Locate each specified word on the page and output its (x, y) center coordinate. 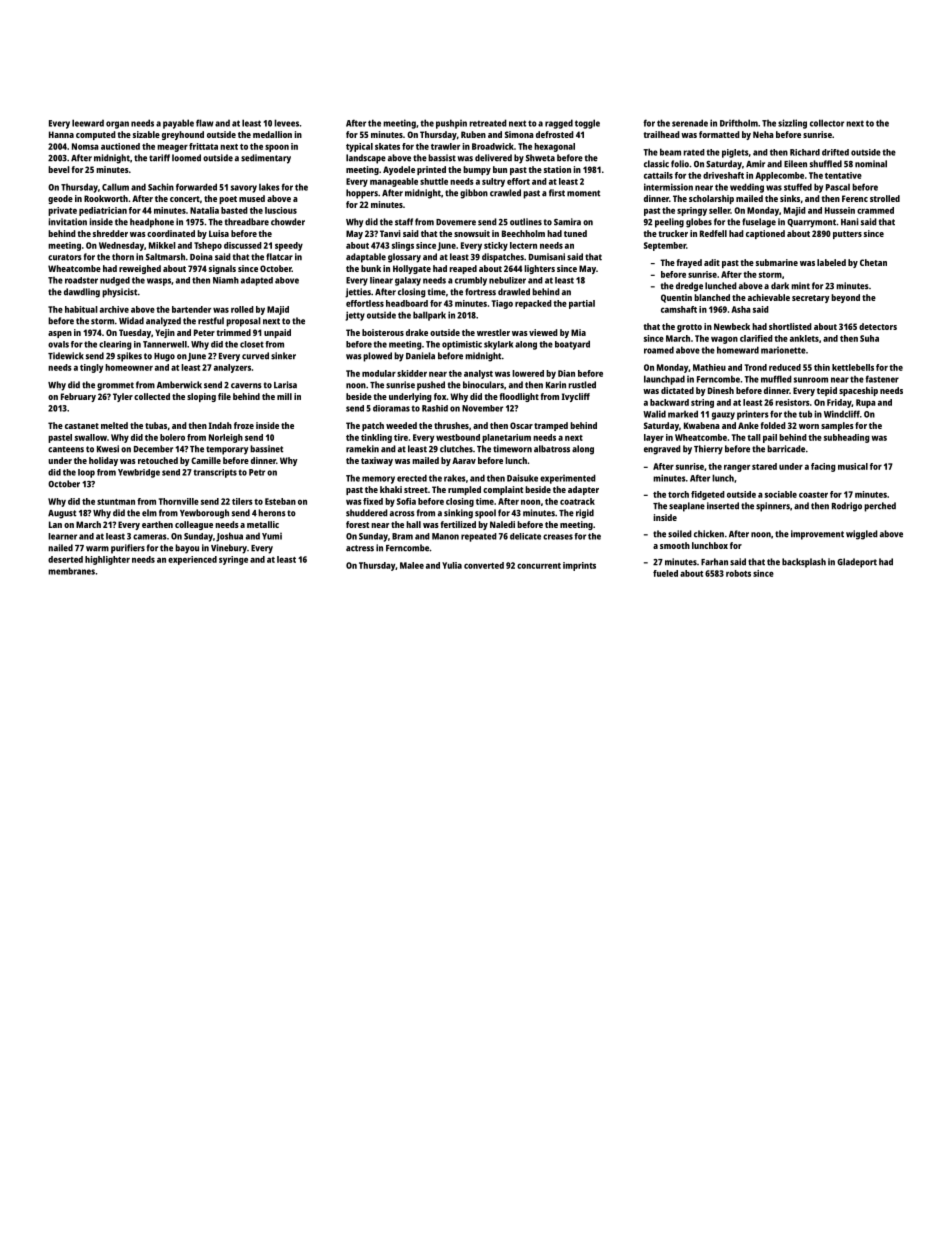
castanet (82, 426)
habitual (81, 309)
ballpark (429, 316)
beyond (845, 298)
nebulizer (507, 280)
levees (286, 123)
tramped (551, 426)
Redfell (713, 233)
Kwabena (702, 425)
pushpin (451, 124)
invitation (67, 222)
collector (827, 123)
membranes (71, 571)
